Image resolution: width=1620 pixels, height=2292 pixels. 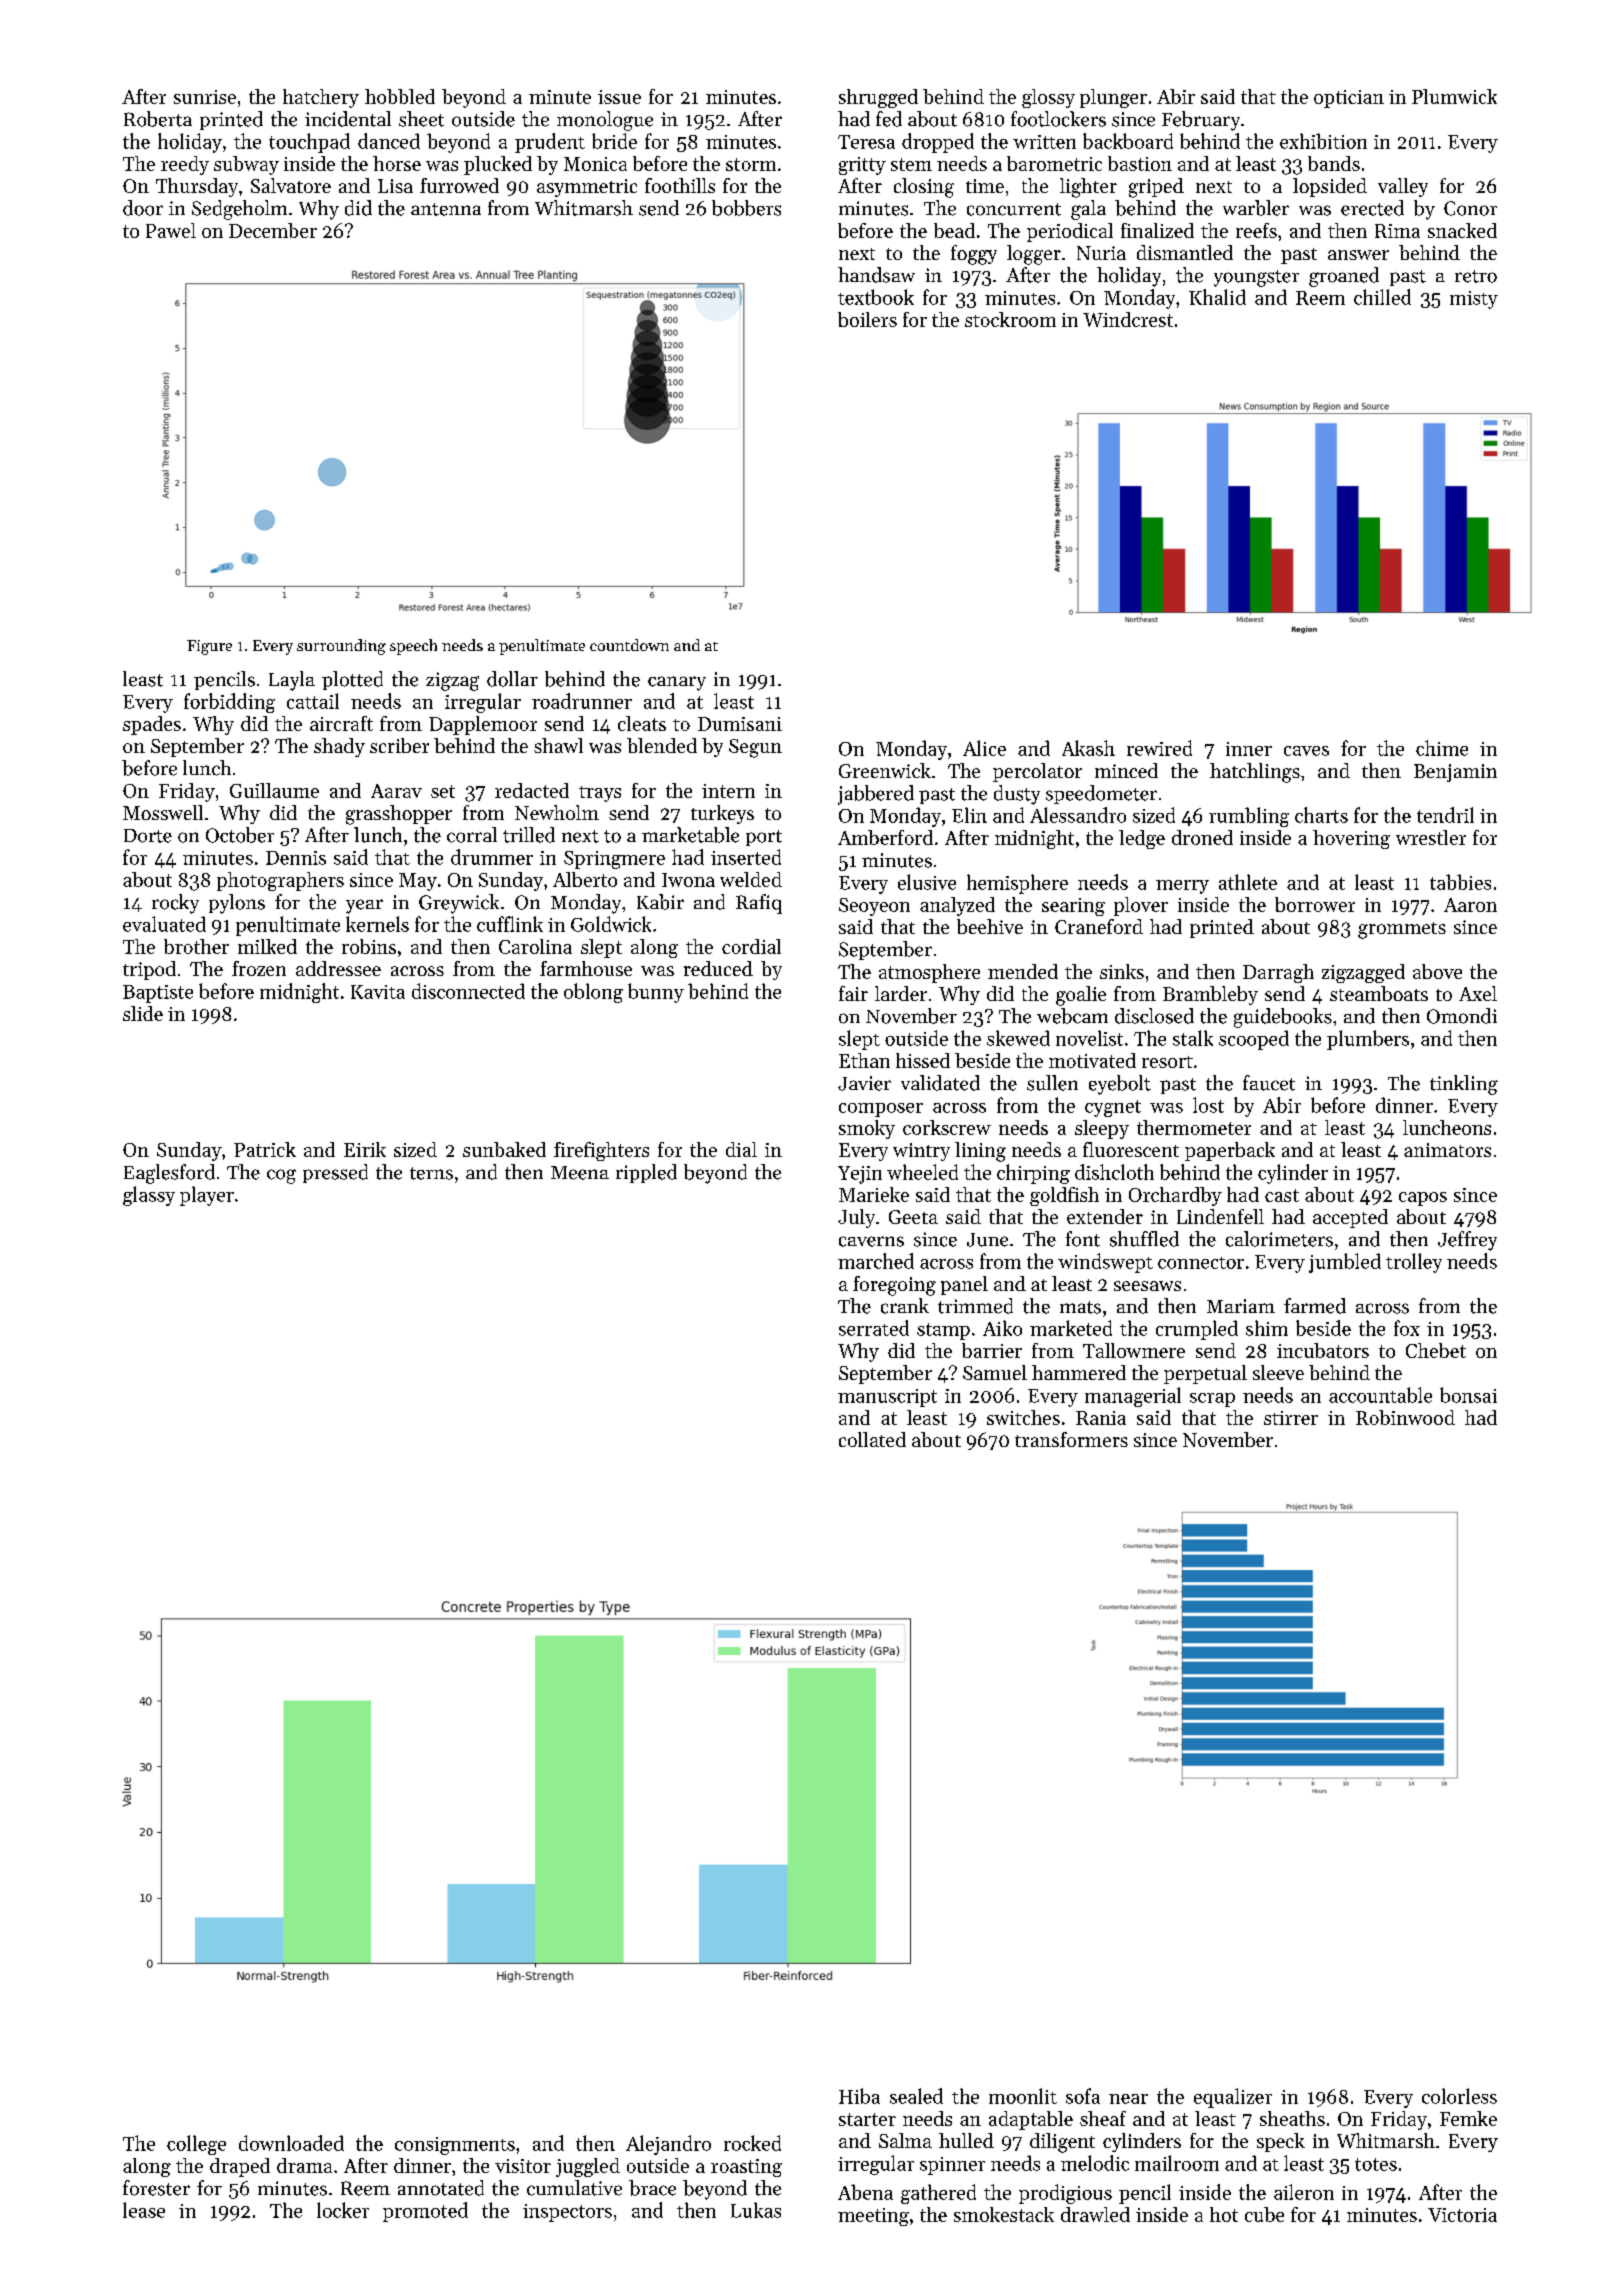 I want to click on collated, so click(x=872, y=1439).
